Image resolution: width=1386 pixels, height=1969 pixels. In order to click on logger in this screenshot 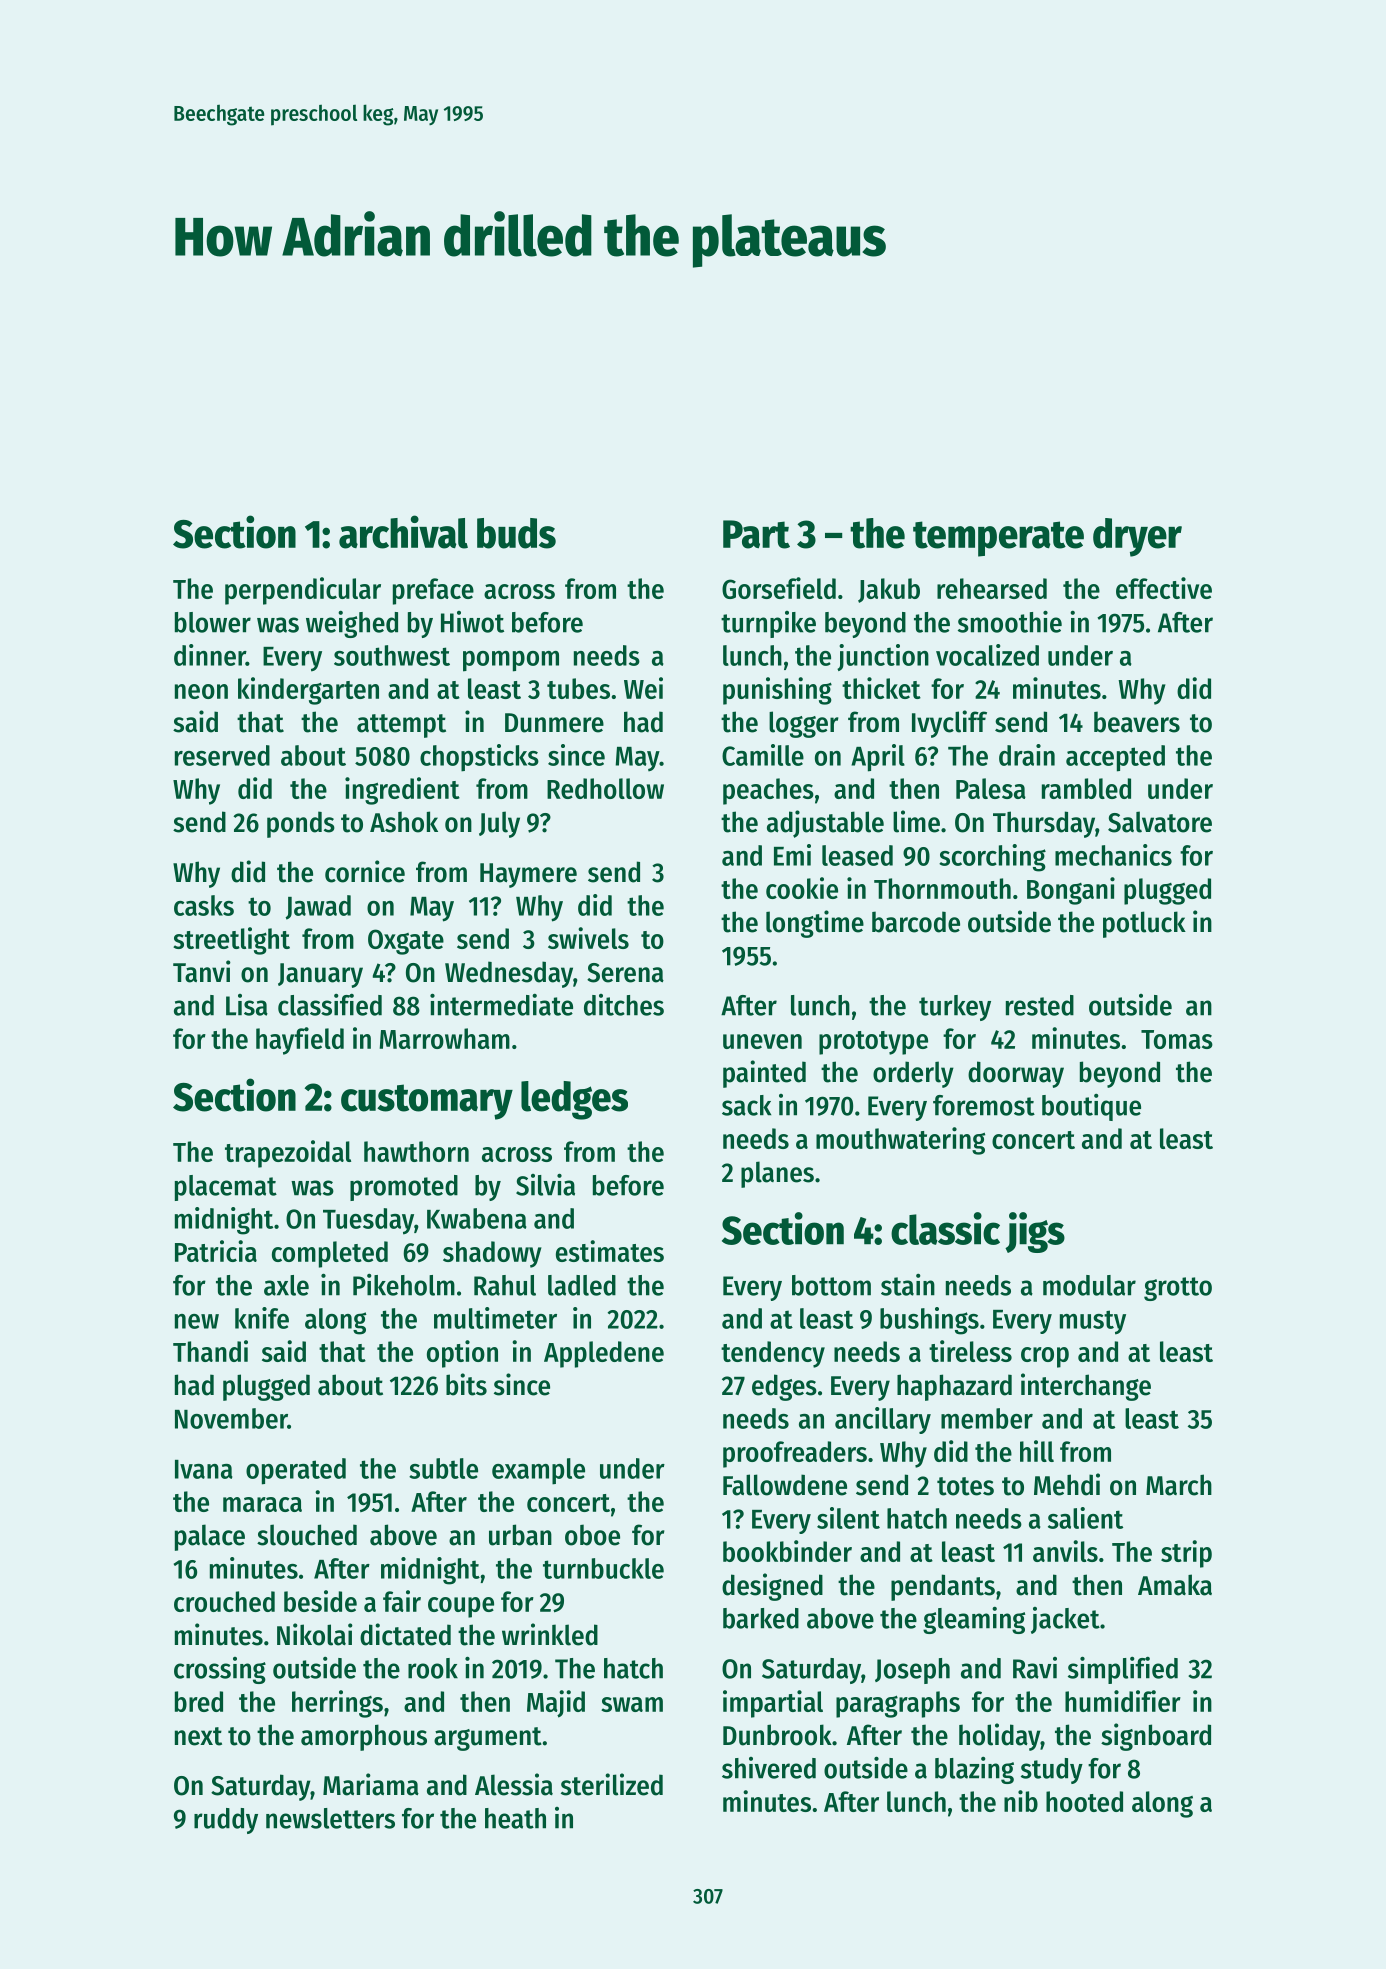, I will do `click(804, 724)`.
